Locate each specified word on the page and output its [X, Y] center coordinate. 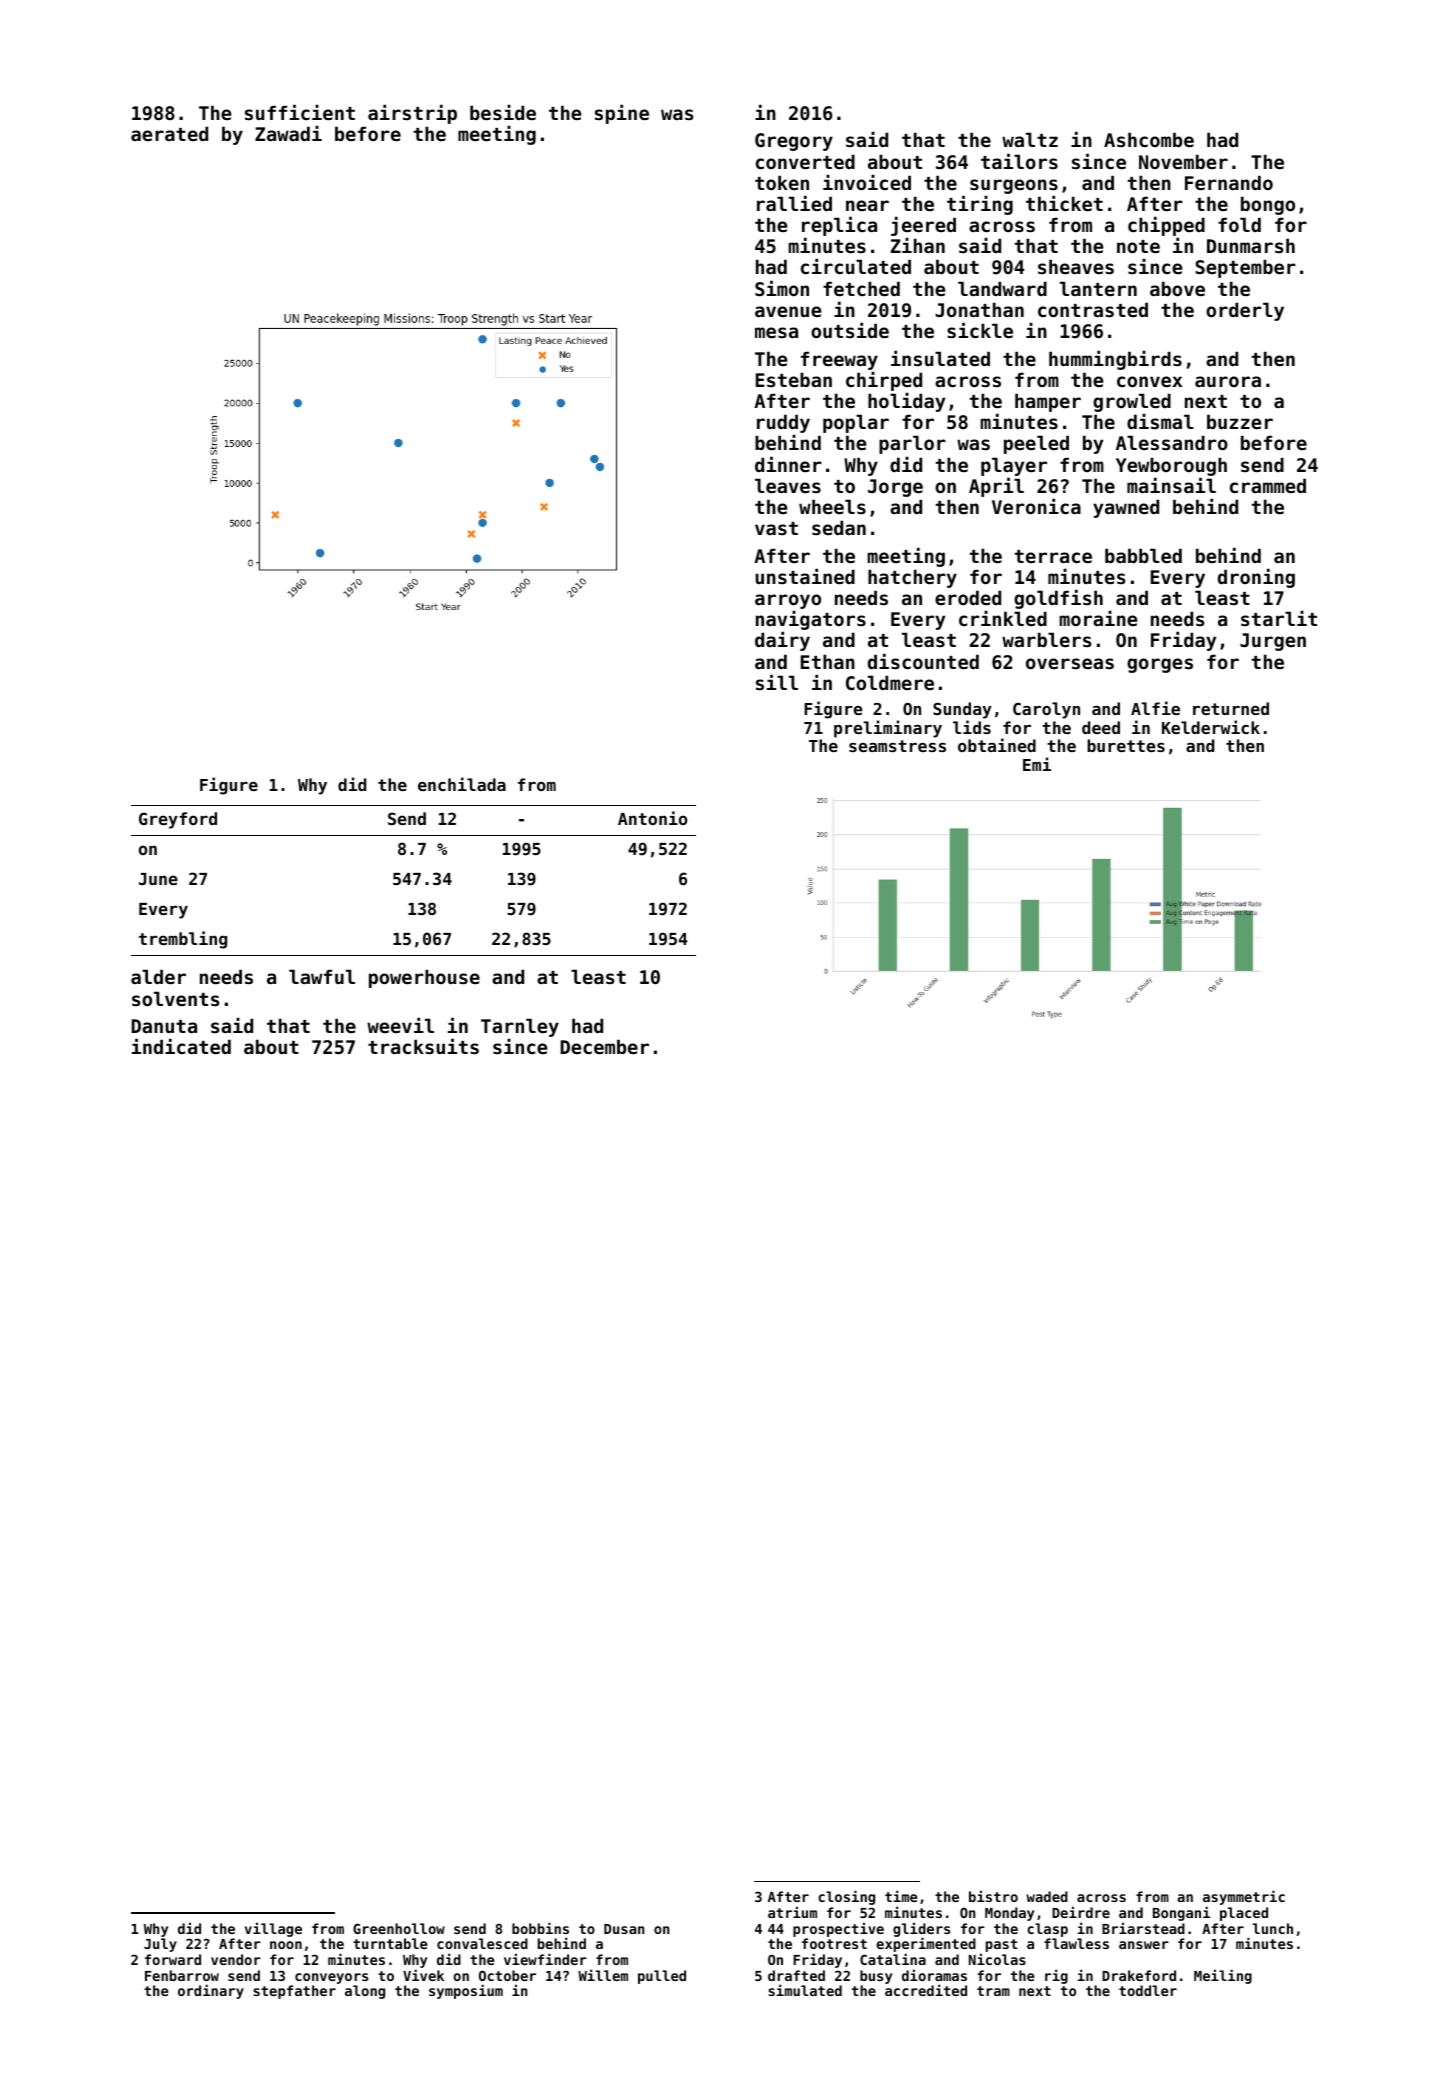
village [273, 1929]
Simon [782, 288]
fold [1239, 224]
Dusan [624, 1929]
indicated [181, 1046]
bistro [993, 1896]
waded [1047, 1896]
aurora [1228, 381]
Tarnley [520, 1028]
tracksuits [423, 1046]
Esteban [794, 379]
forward [173, 1959]
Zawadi [288, 133]
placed [1244, 1914]
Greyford [178, 820]
